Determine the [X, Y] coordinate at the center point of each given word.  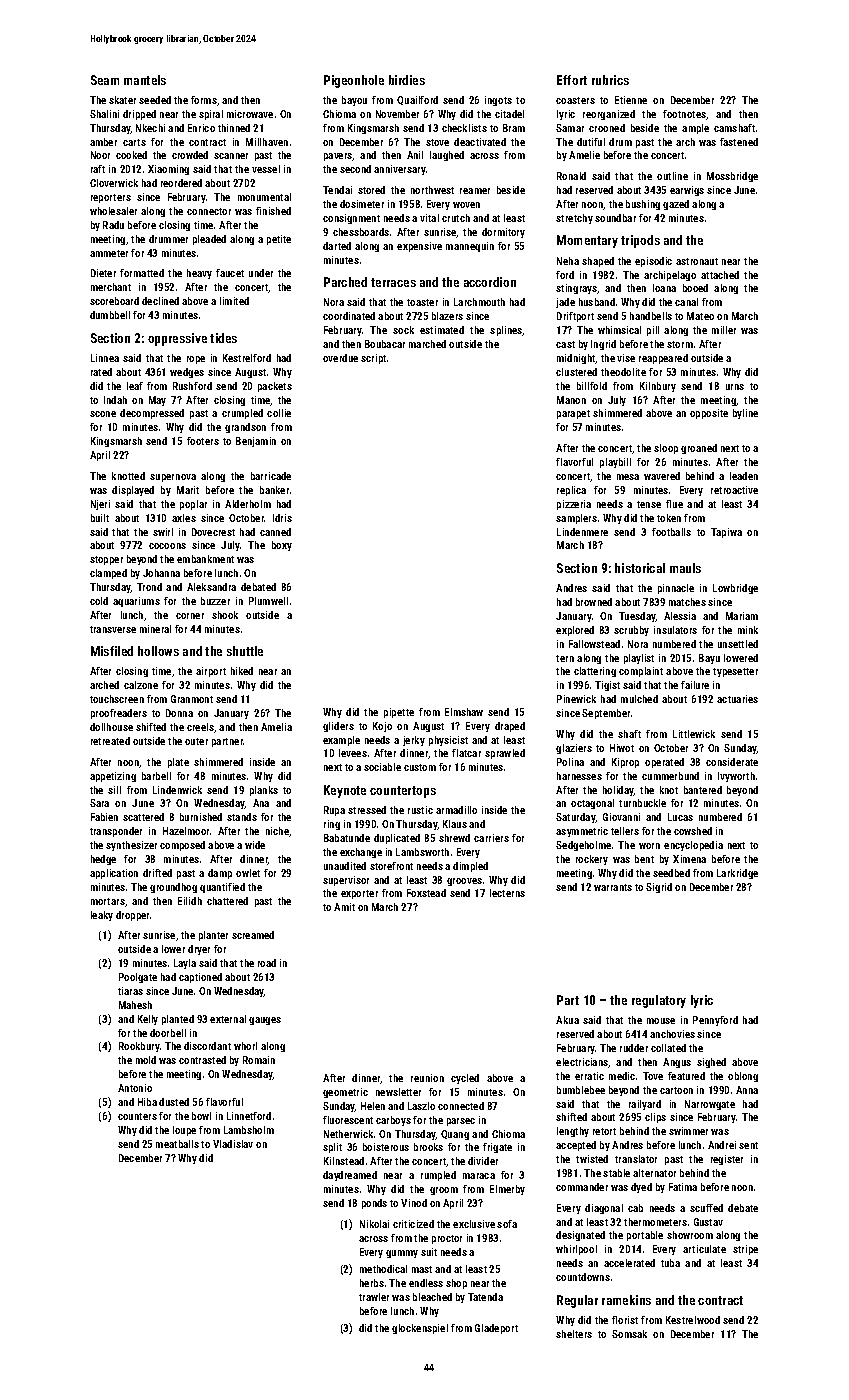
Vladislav [233, 1144]
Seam [105, 80]
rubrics [610, 80]
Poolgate [138, 978]
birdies [407, 80]
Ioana [664, 288]
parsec [461, 1122]
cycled [465, 1079]
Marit [188, 490]
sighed [711, 1063]
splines [506, 331]
